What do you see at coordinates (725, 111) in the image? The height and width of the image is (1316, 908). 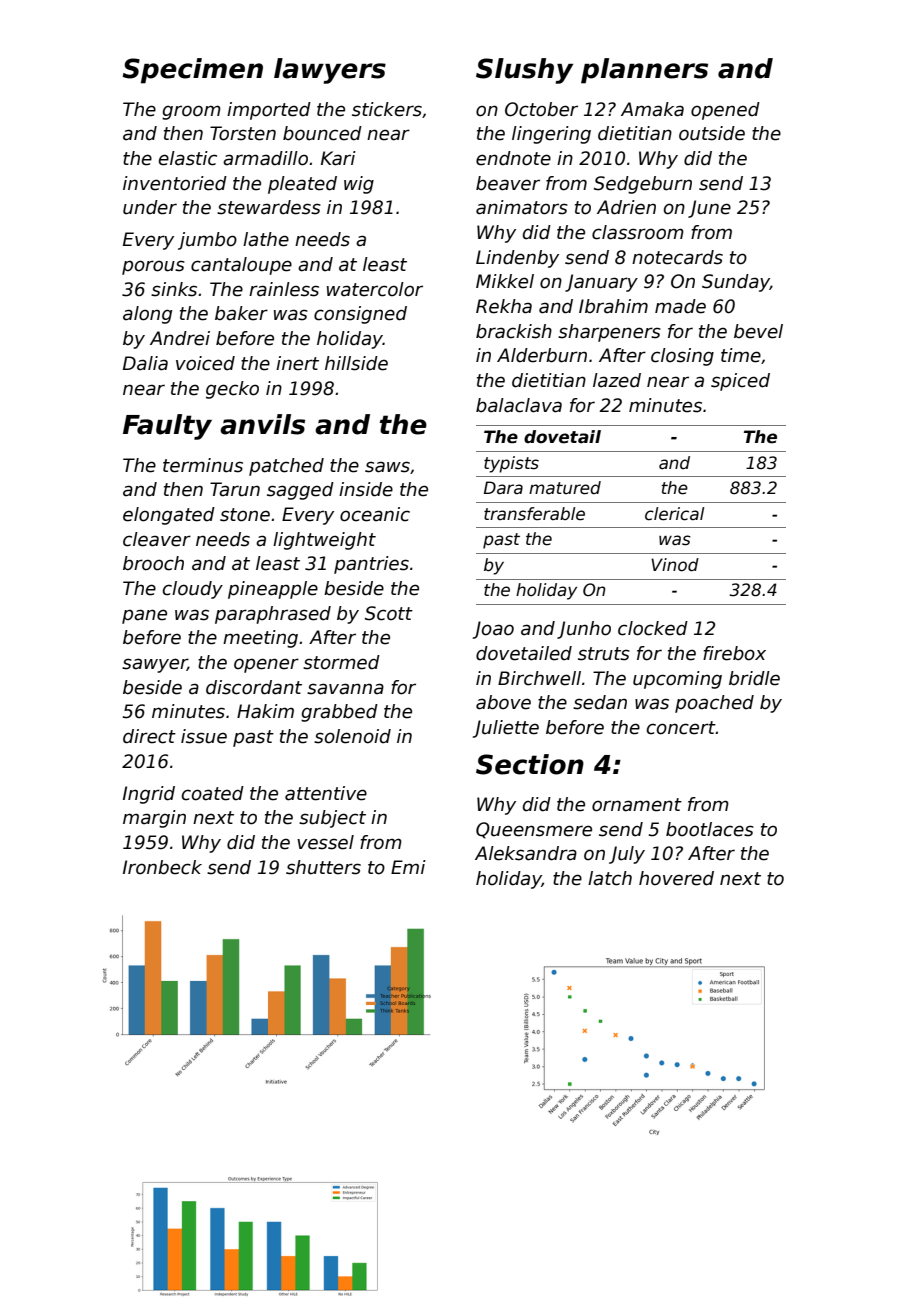 I see `opened` at bounding box center [725, 111].
